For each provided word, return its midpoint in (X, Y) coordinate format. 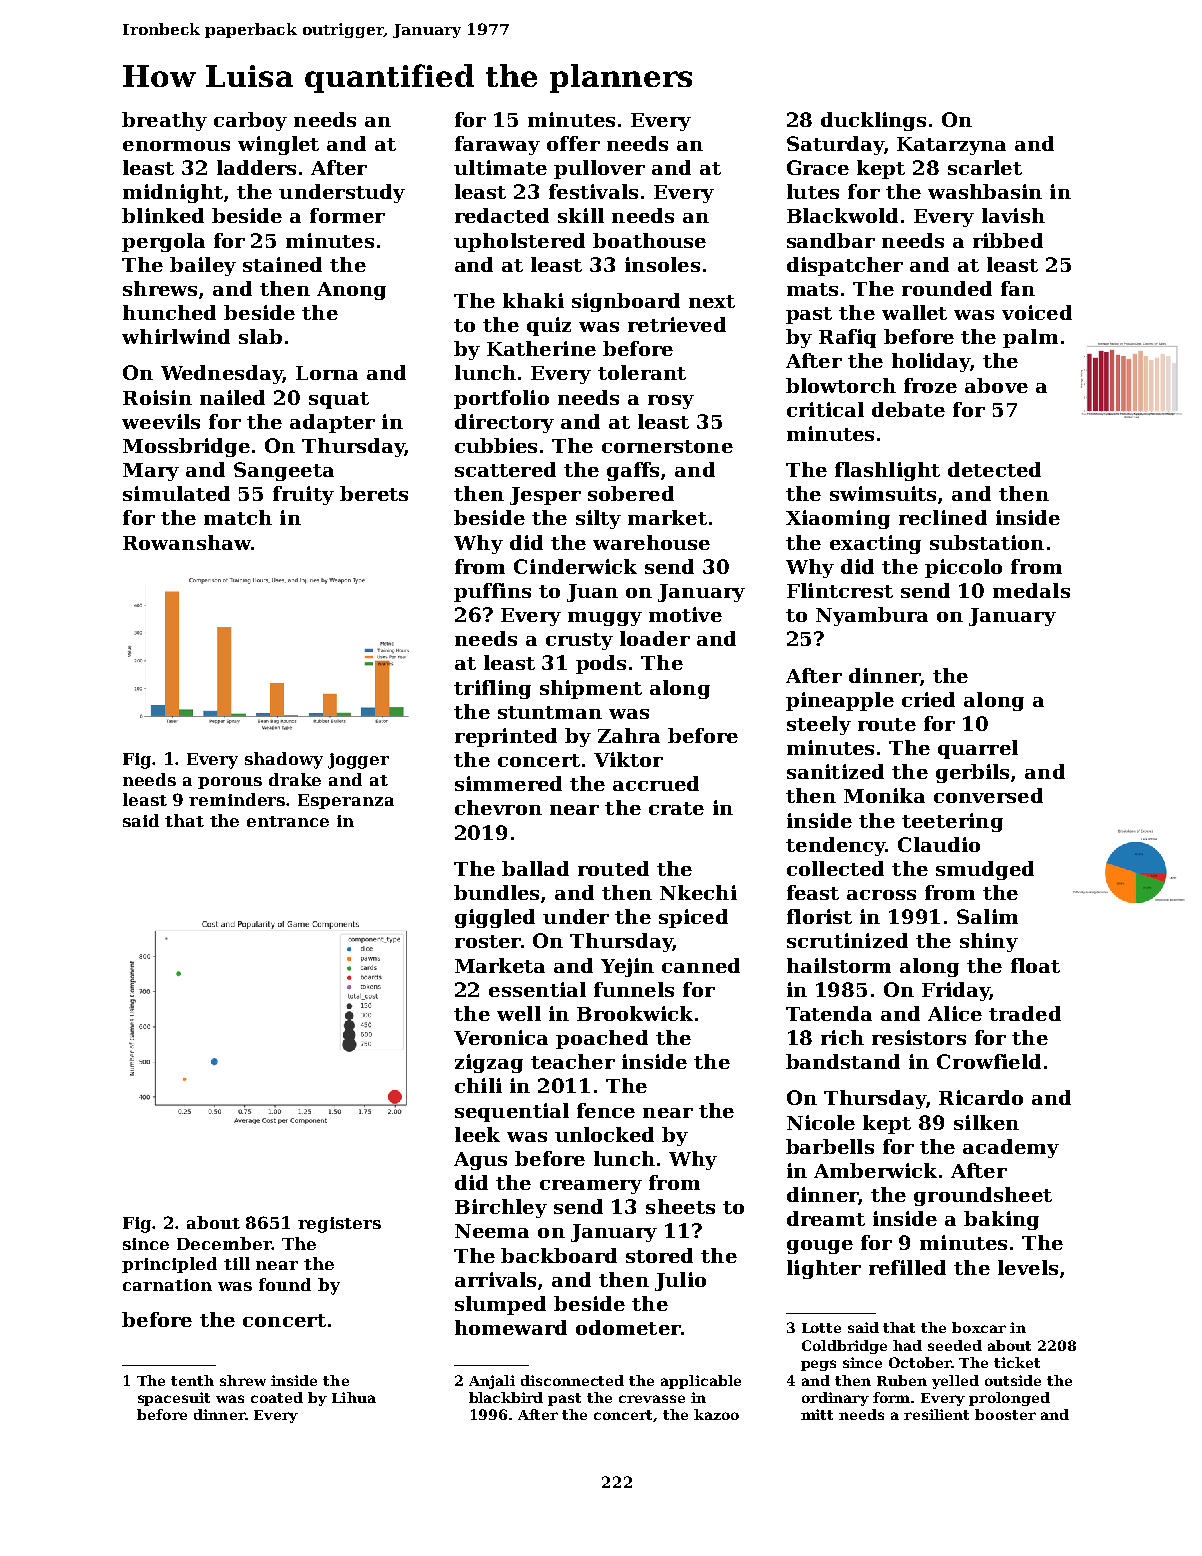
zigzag (489, 1063)
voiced (1037, 312)
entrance (288, 821)
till (237, 1263)
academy (1011, 1148)
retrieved (677, 324)
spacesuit (174, 1399)
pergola (163, 242)
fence (606, 1110)
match (238, 517)
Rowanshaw (187, 542)
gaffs (633, 471)
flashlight (887, 471)
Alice (955, 1013)
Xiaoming (838, 519)
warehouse (651, 542)
